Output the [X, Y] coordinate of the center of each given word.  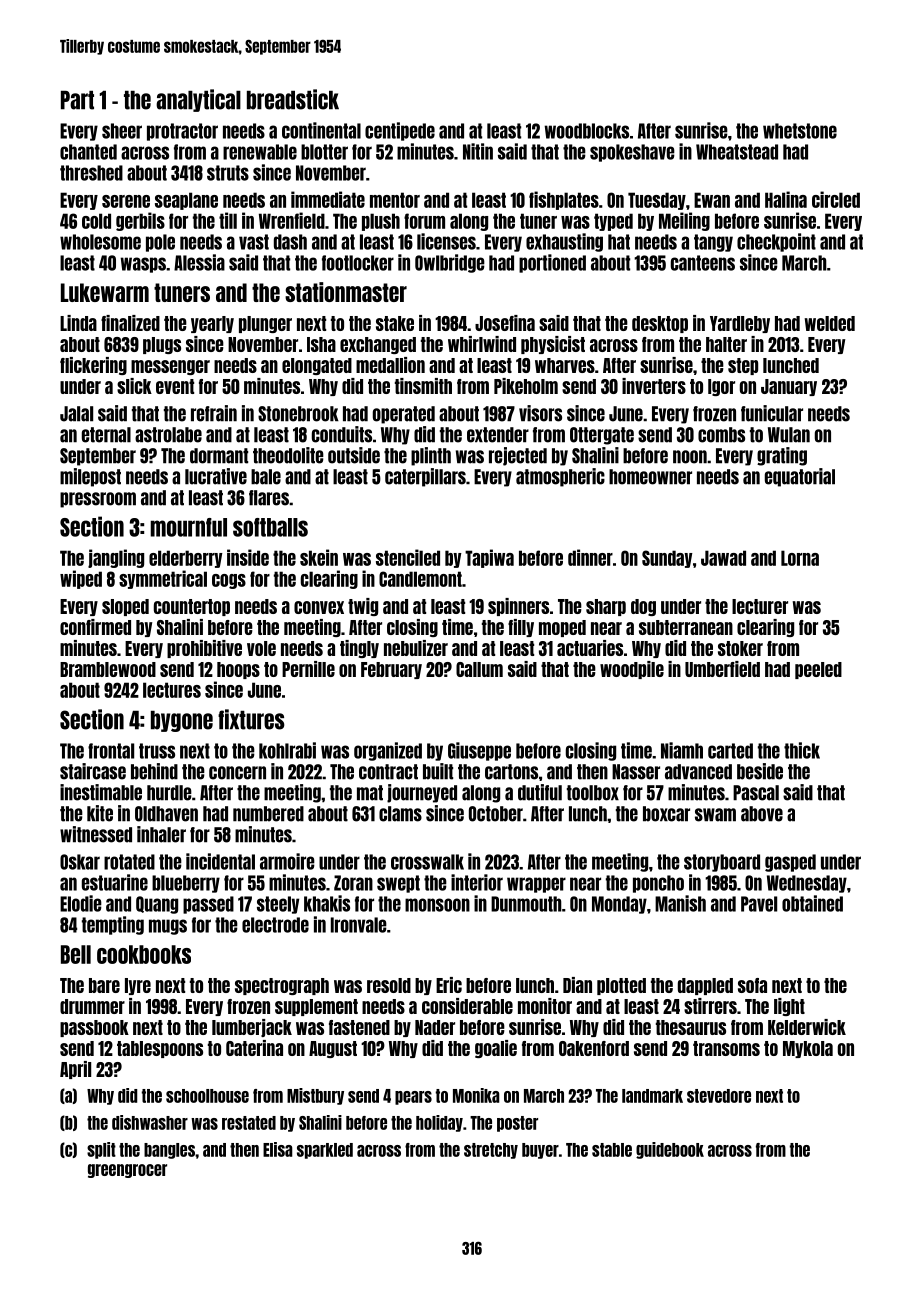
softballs [270, 527]
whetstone [800, 131]
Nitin [478, 151]
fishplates [564, 200]
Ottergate [602, 436]
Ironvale [359, 925]
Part [77, 100]
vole [261, 648]
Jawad [723, 558]
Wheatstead [737, 152]
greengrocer [127, 1171]
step [743, 366]
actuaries [590, 648]
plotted [621, 986]
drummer [92, 1006]
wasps [143, 265]
